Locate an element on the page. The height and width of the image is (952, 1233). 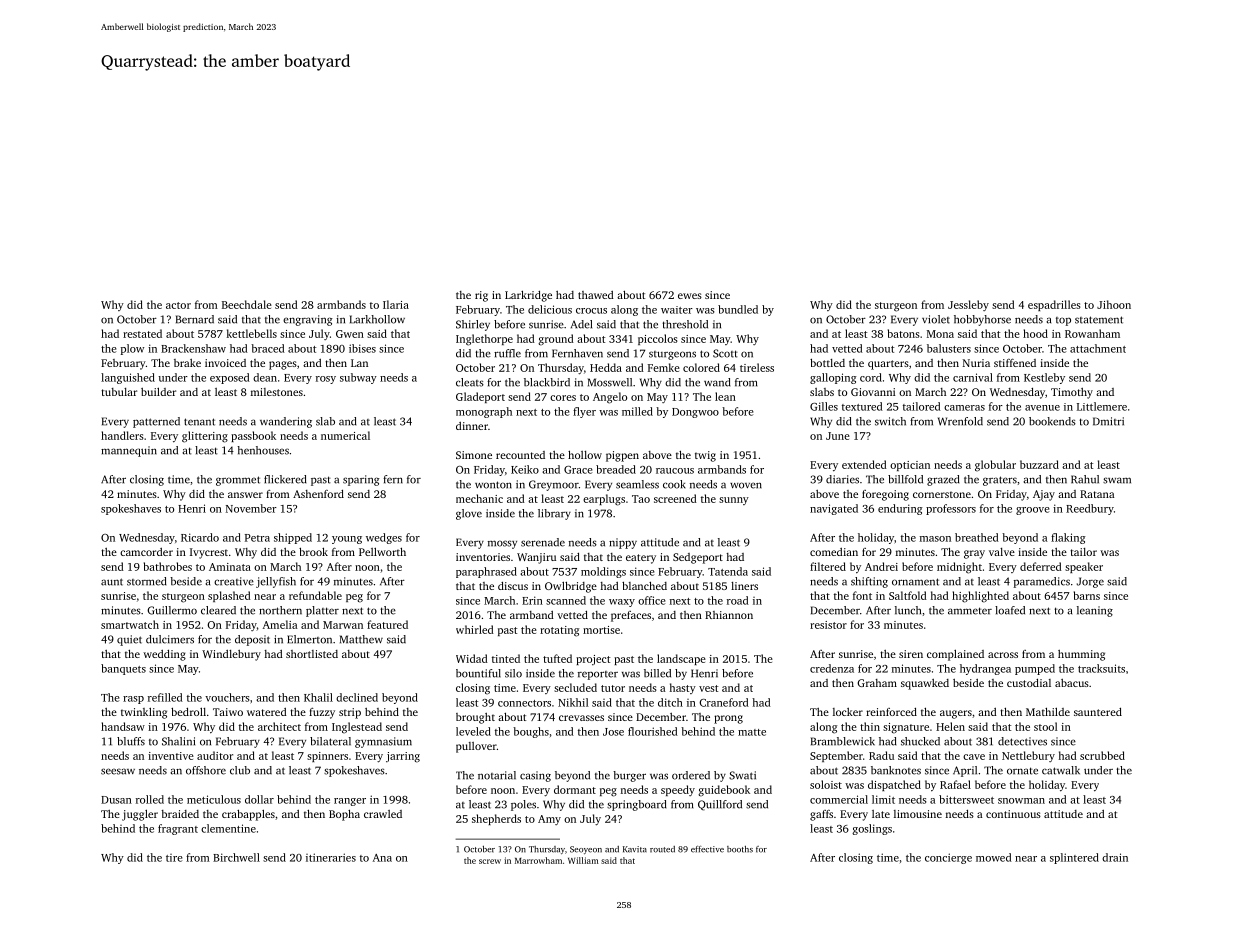
itineraries is located at coordinates (331, 857).
